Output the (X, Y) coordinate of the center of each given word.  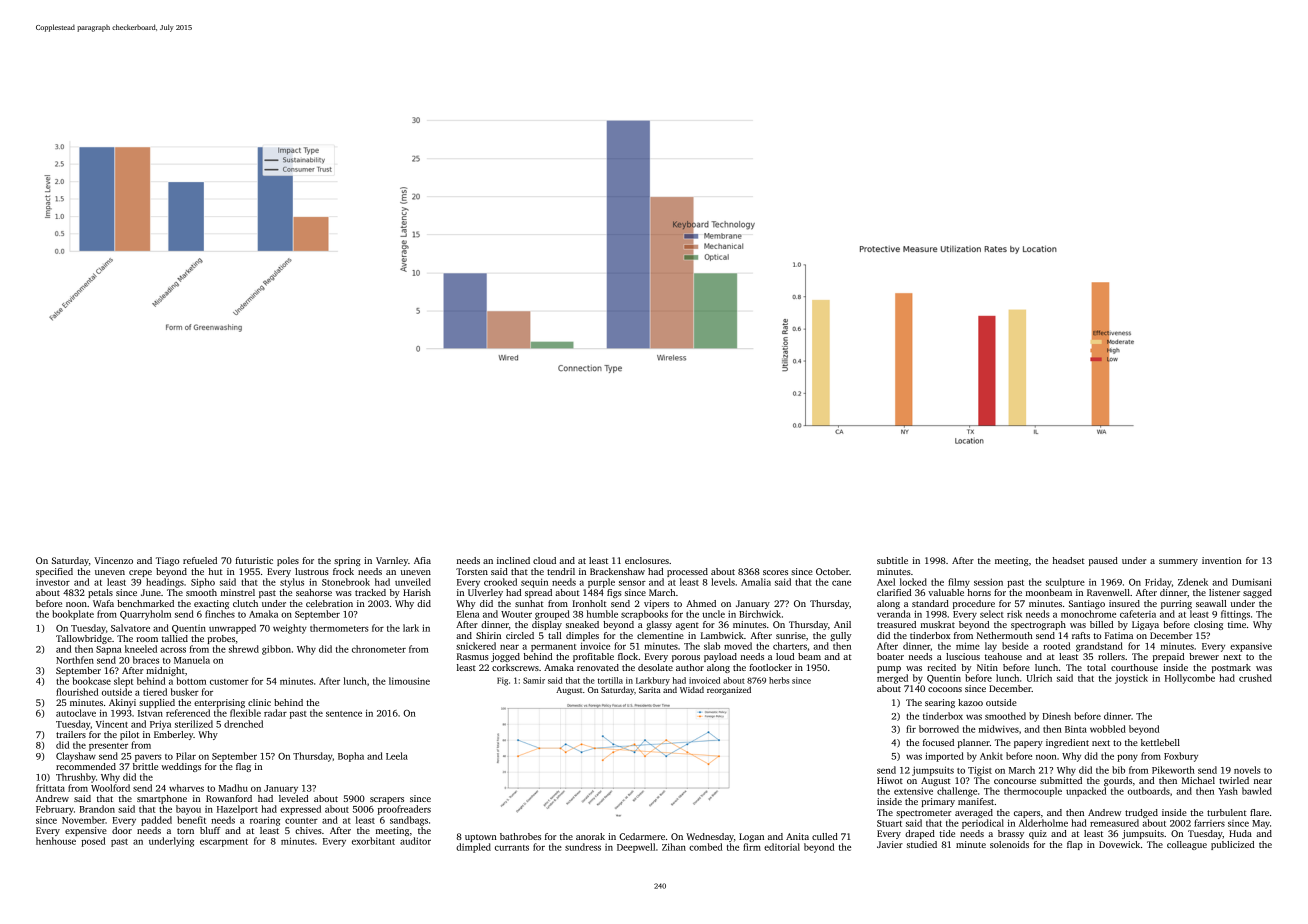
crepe (140, 573)
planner (974, 743)
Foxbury (1181, 757)
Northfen (75, 660)
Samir (534, 680)
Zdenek (1193, 582)
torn (185, 831)
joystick (1131, 679)
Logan (751, 837)
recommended (86, 766)
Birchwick (760, 614)
